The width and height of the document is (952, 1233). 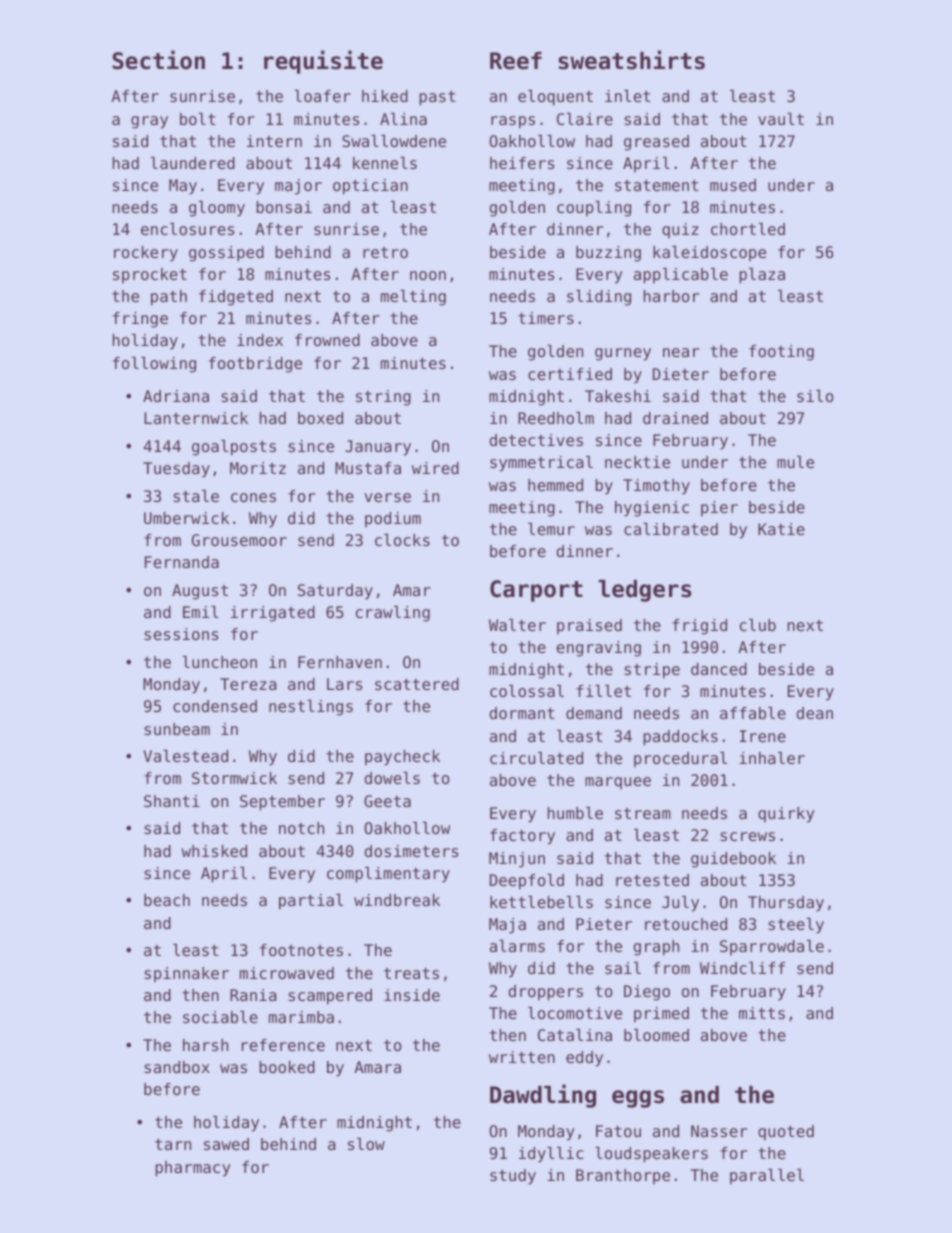 What do you see at coordinates (631, 60) in the document?
I see `sweatshirts` at bounding box center [631, 60].
